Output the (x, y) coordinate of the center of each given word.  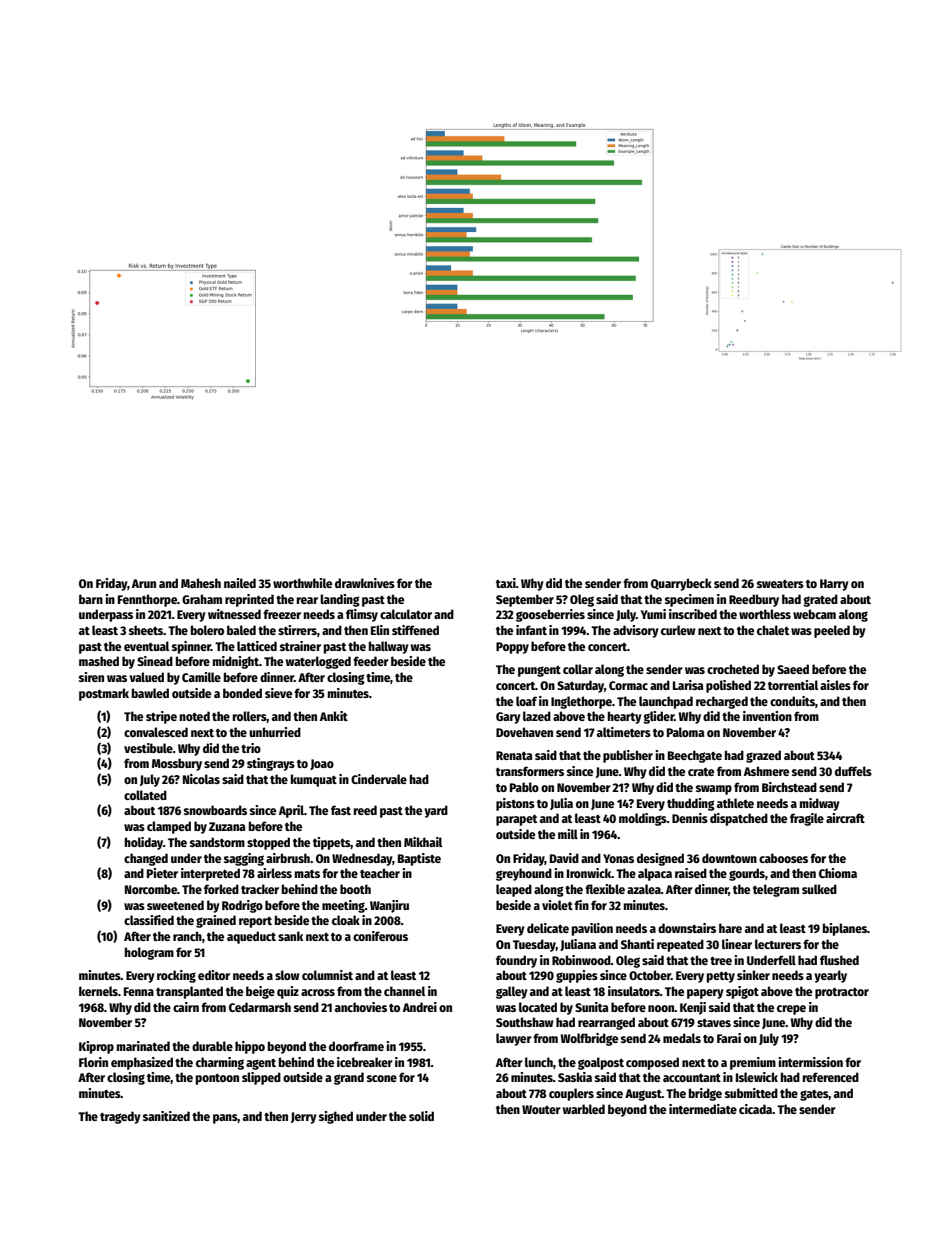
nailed (240, 583)
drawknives (365, 583)
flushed (839, 960)
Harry (834, 585)
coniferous (380, 936)
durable (212, 1046)
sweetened (175, 905)
